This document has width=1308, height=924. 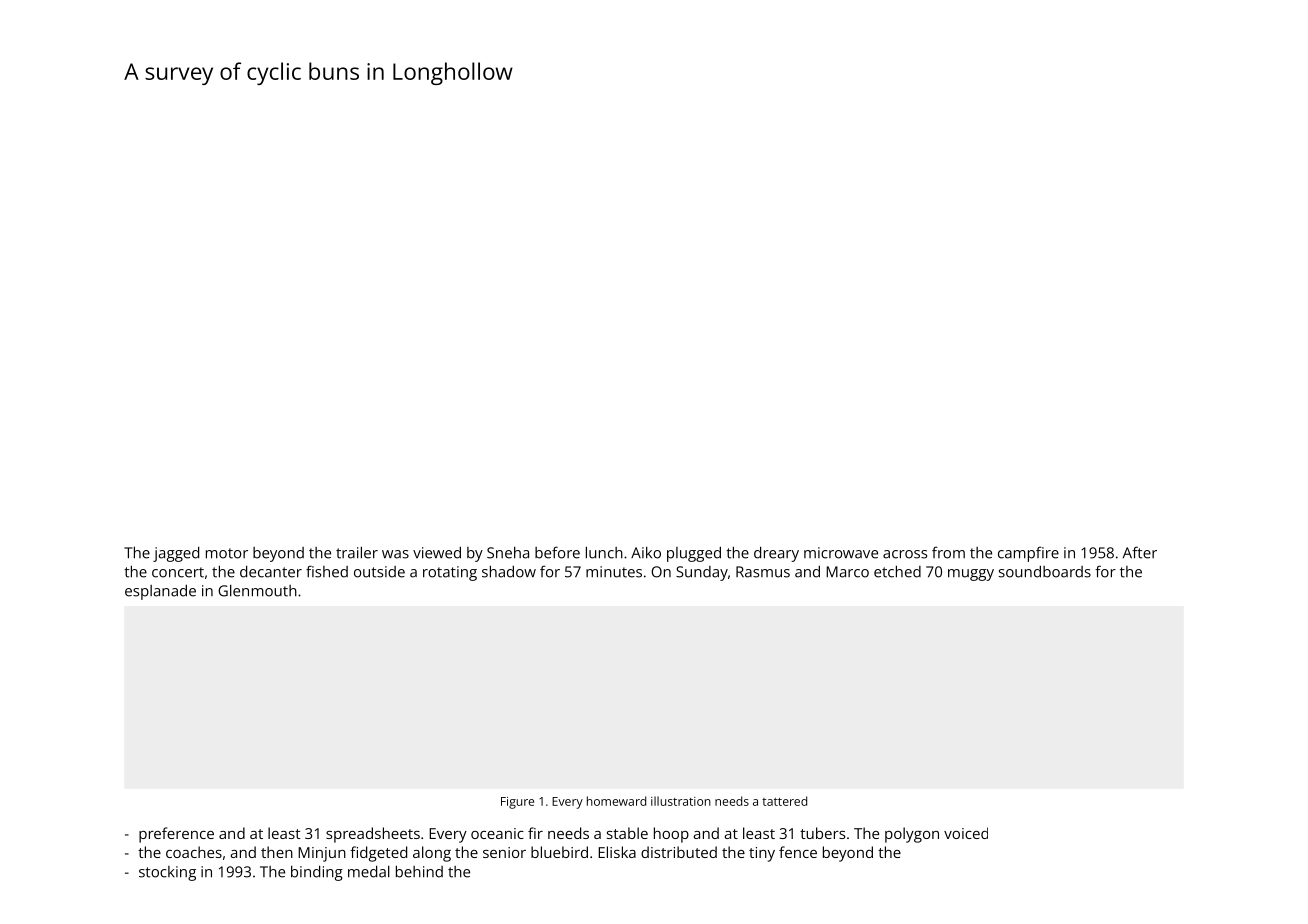 What do you see at coordinates (176, 835) in the document?
I see `preference` at bounding box center [176, 835].
